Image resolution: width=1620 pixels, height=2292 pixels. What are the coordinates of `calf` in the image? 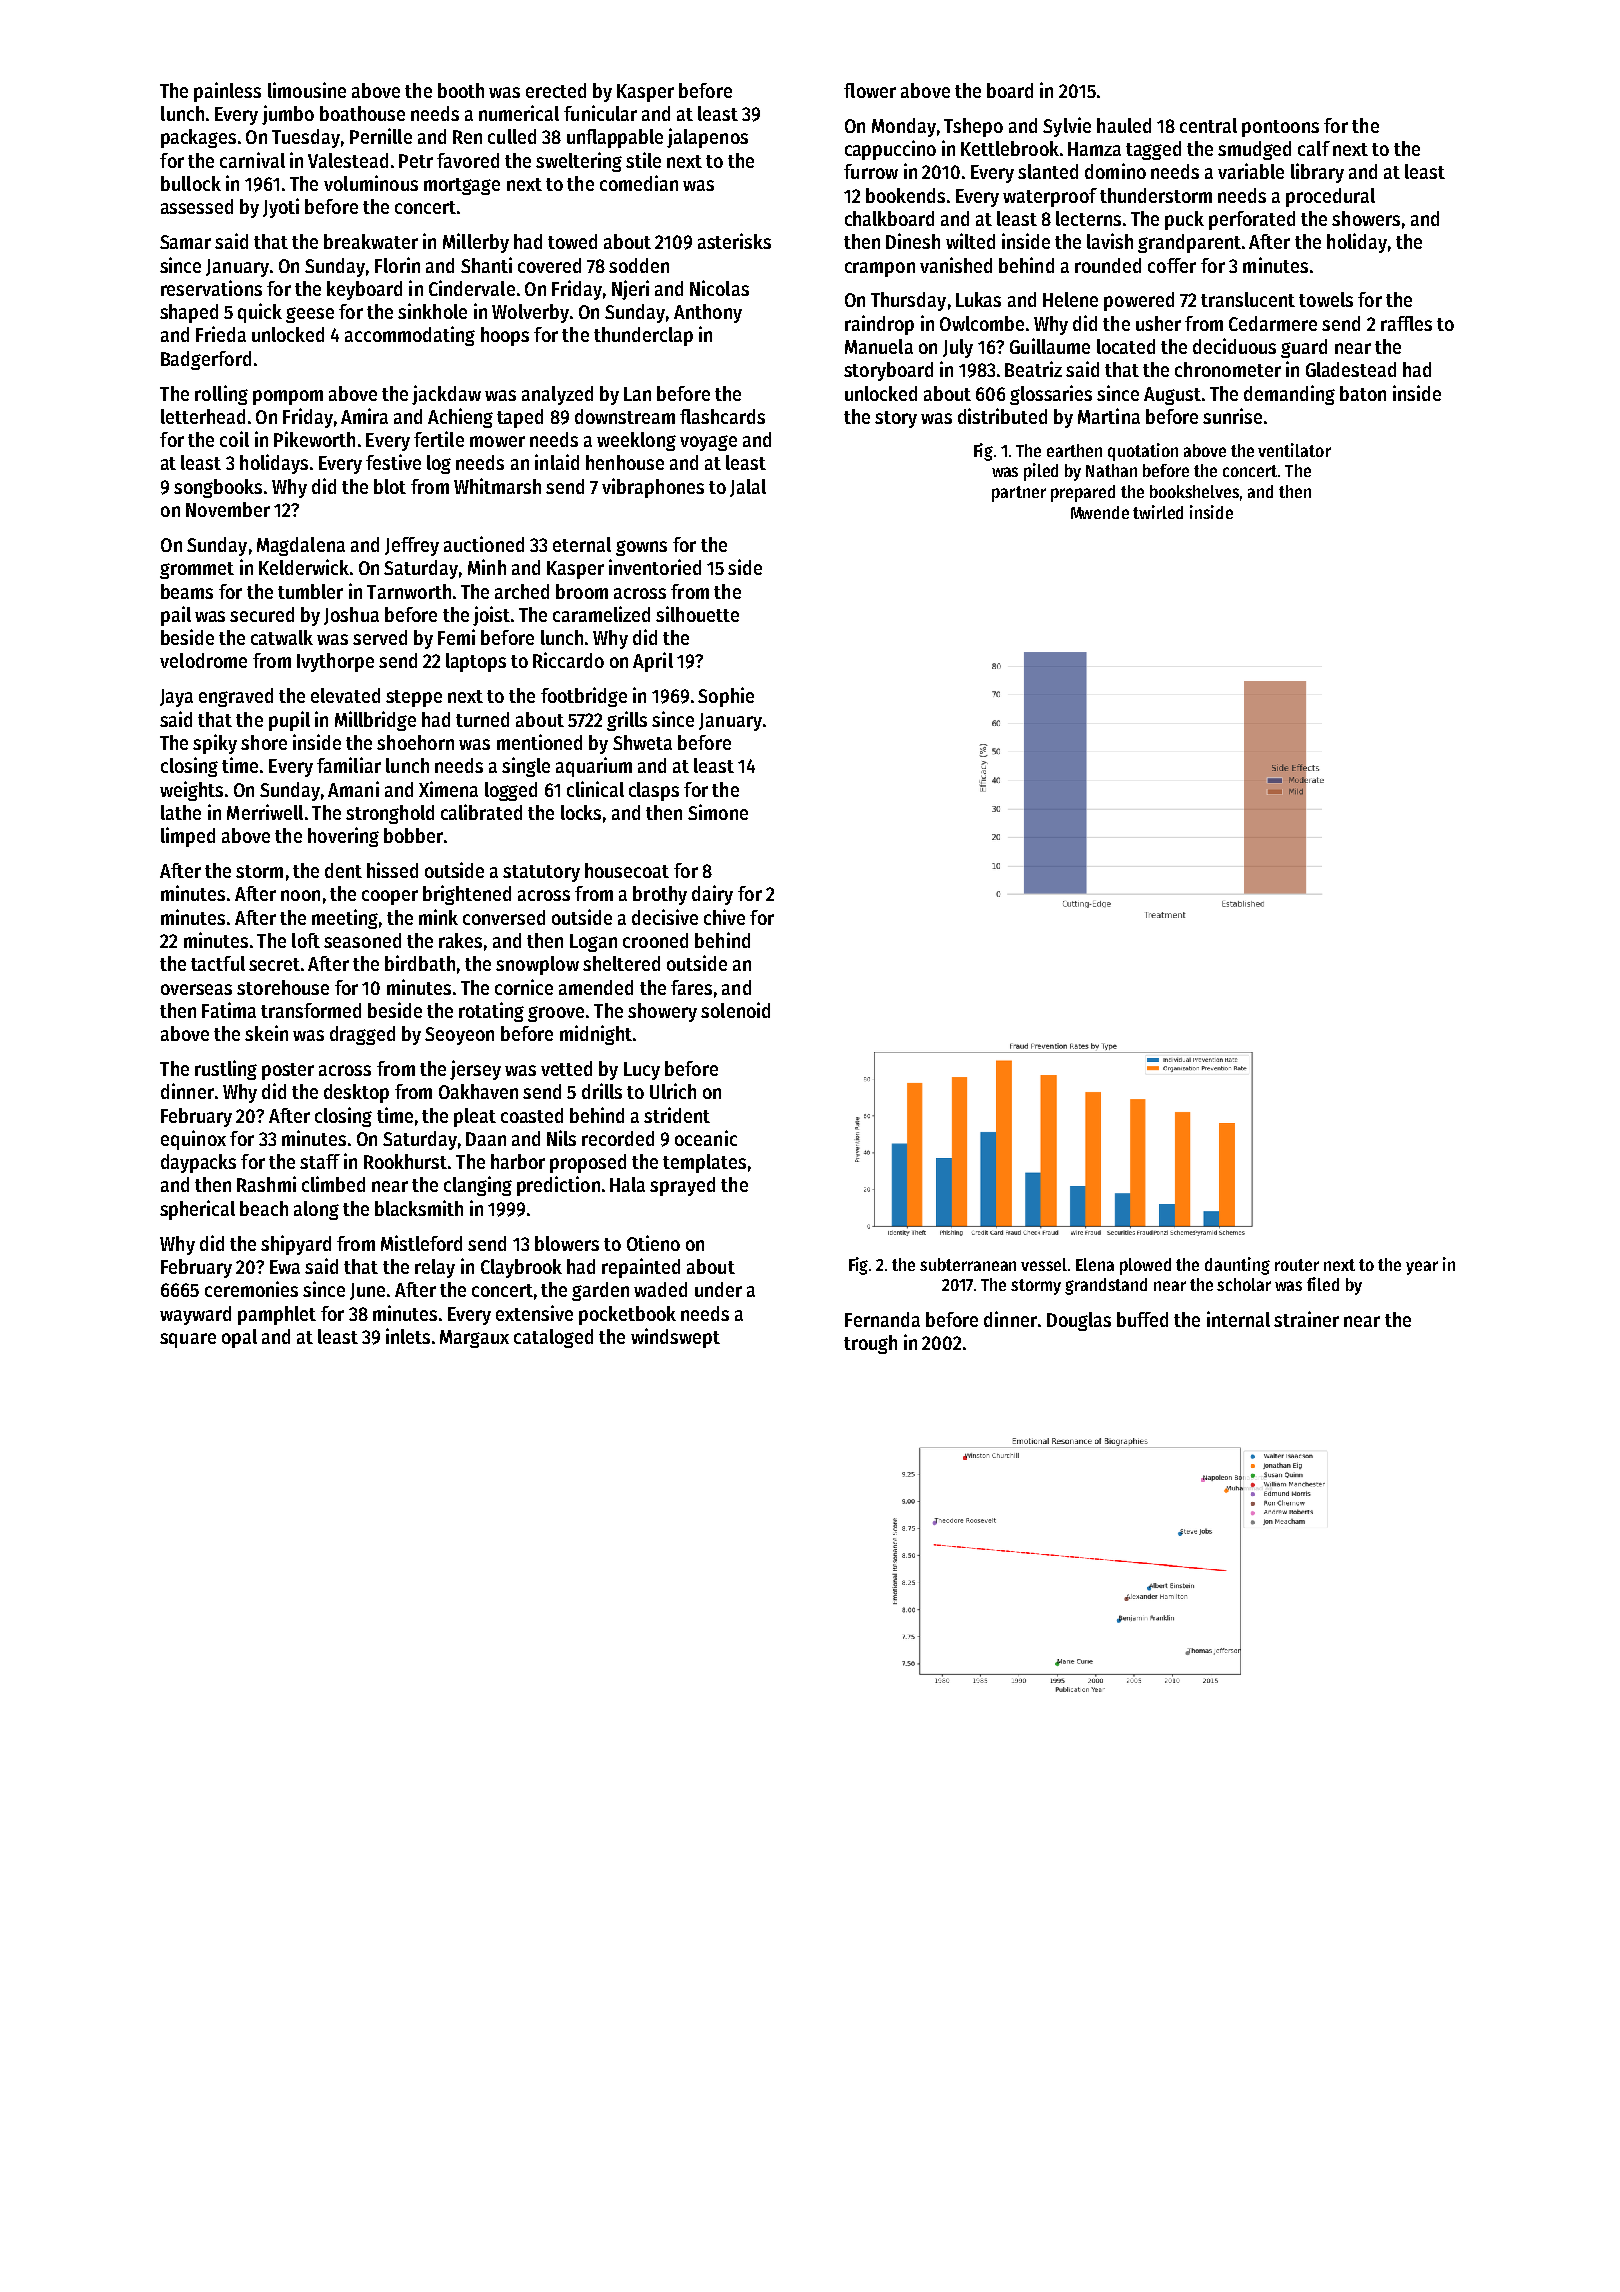 It's located at (1314, 148).
